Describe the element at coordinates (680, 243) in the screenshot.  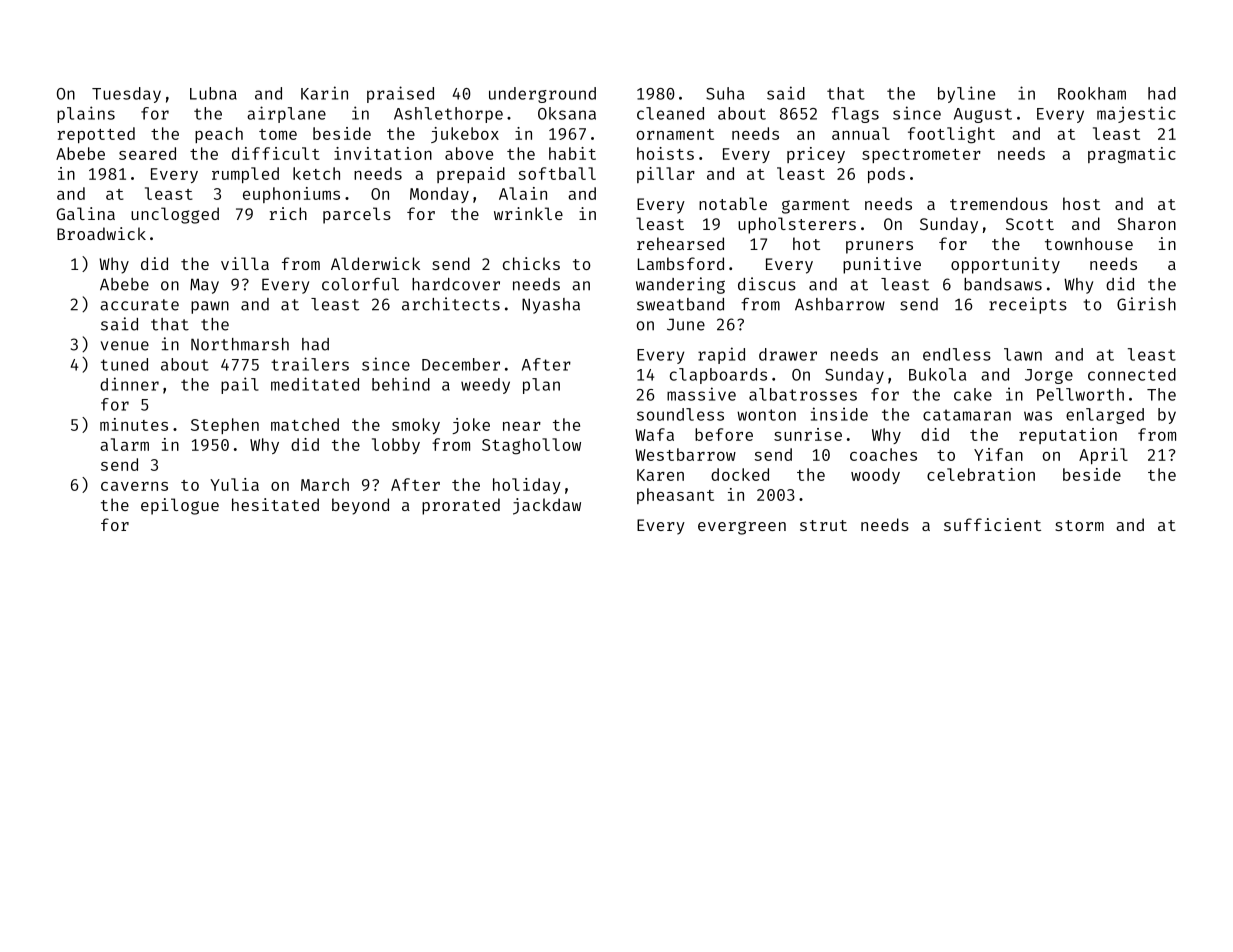
I see `rehearsed` at that location.
